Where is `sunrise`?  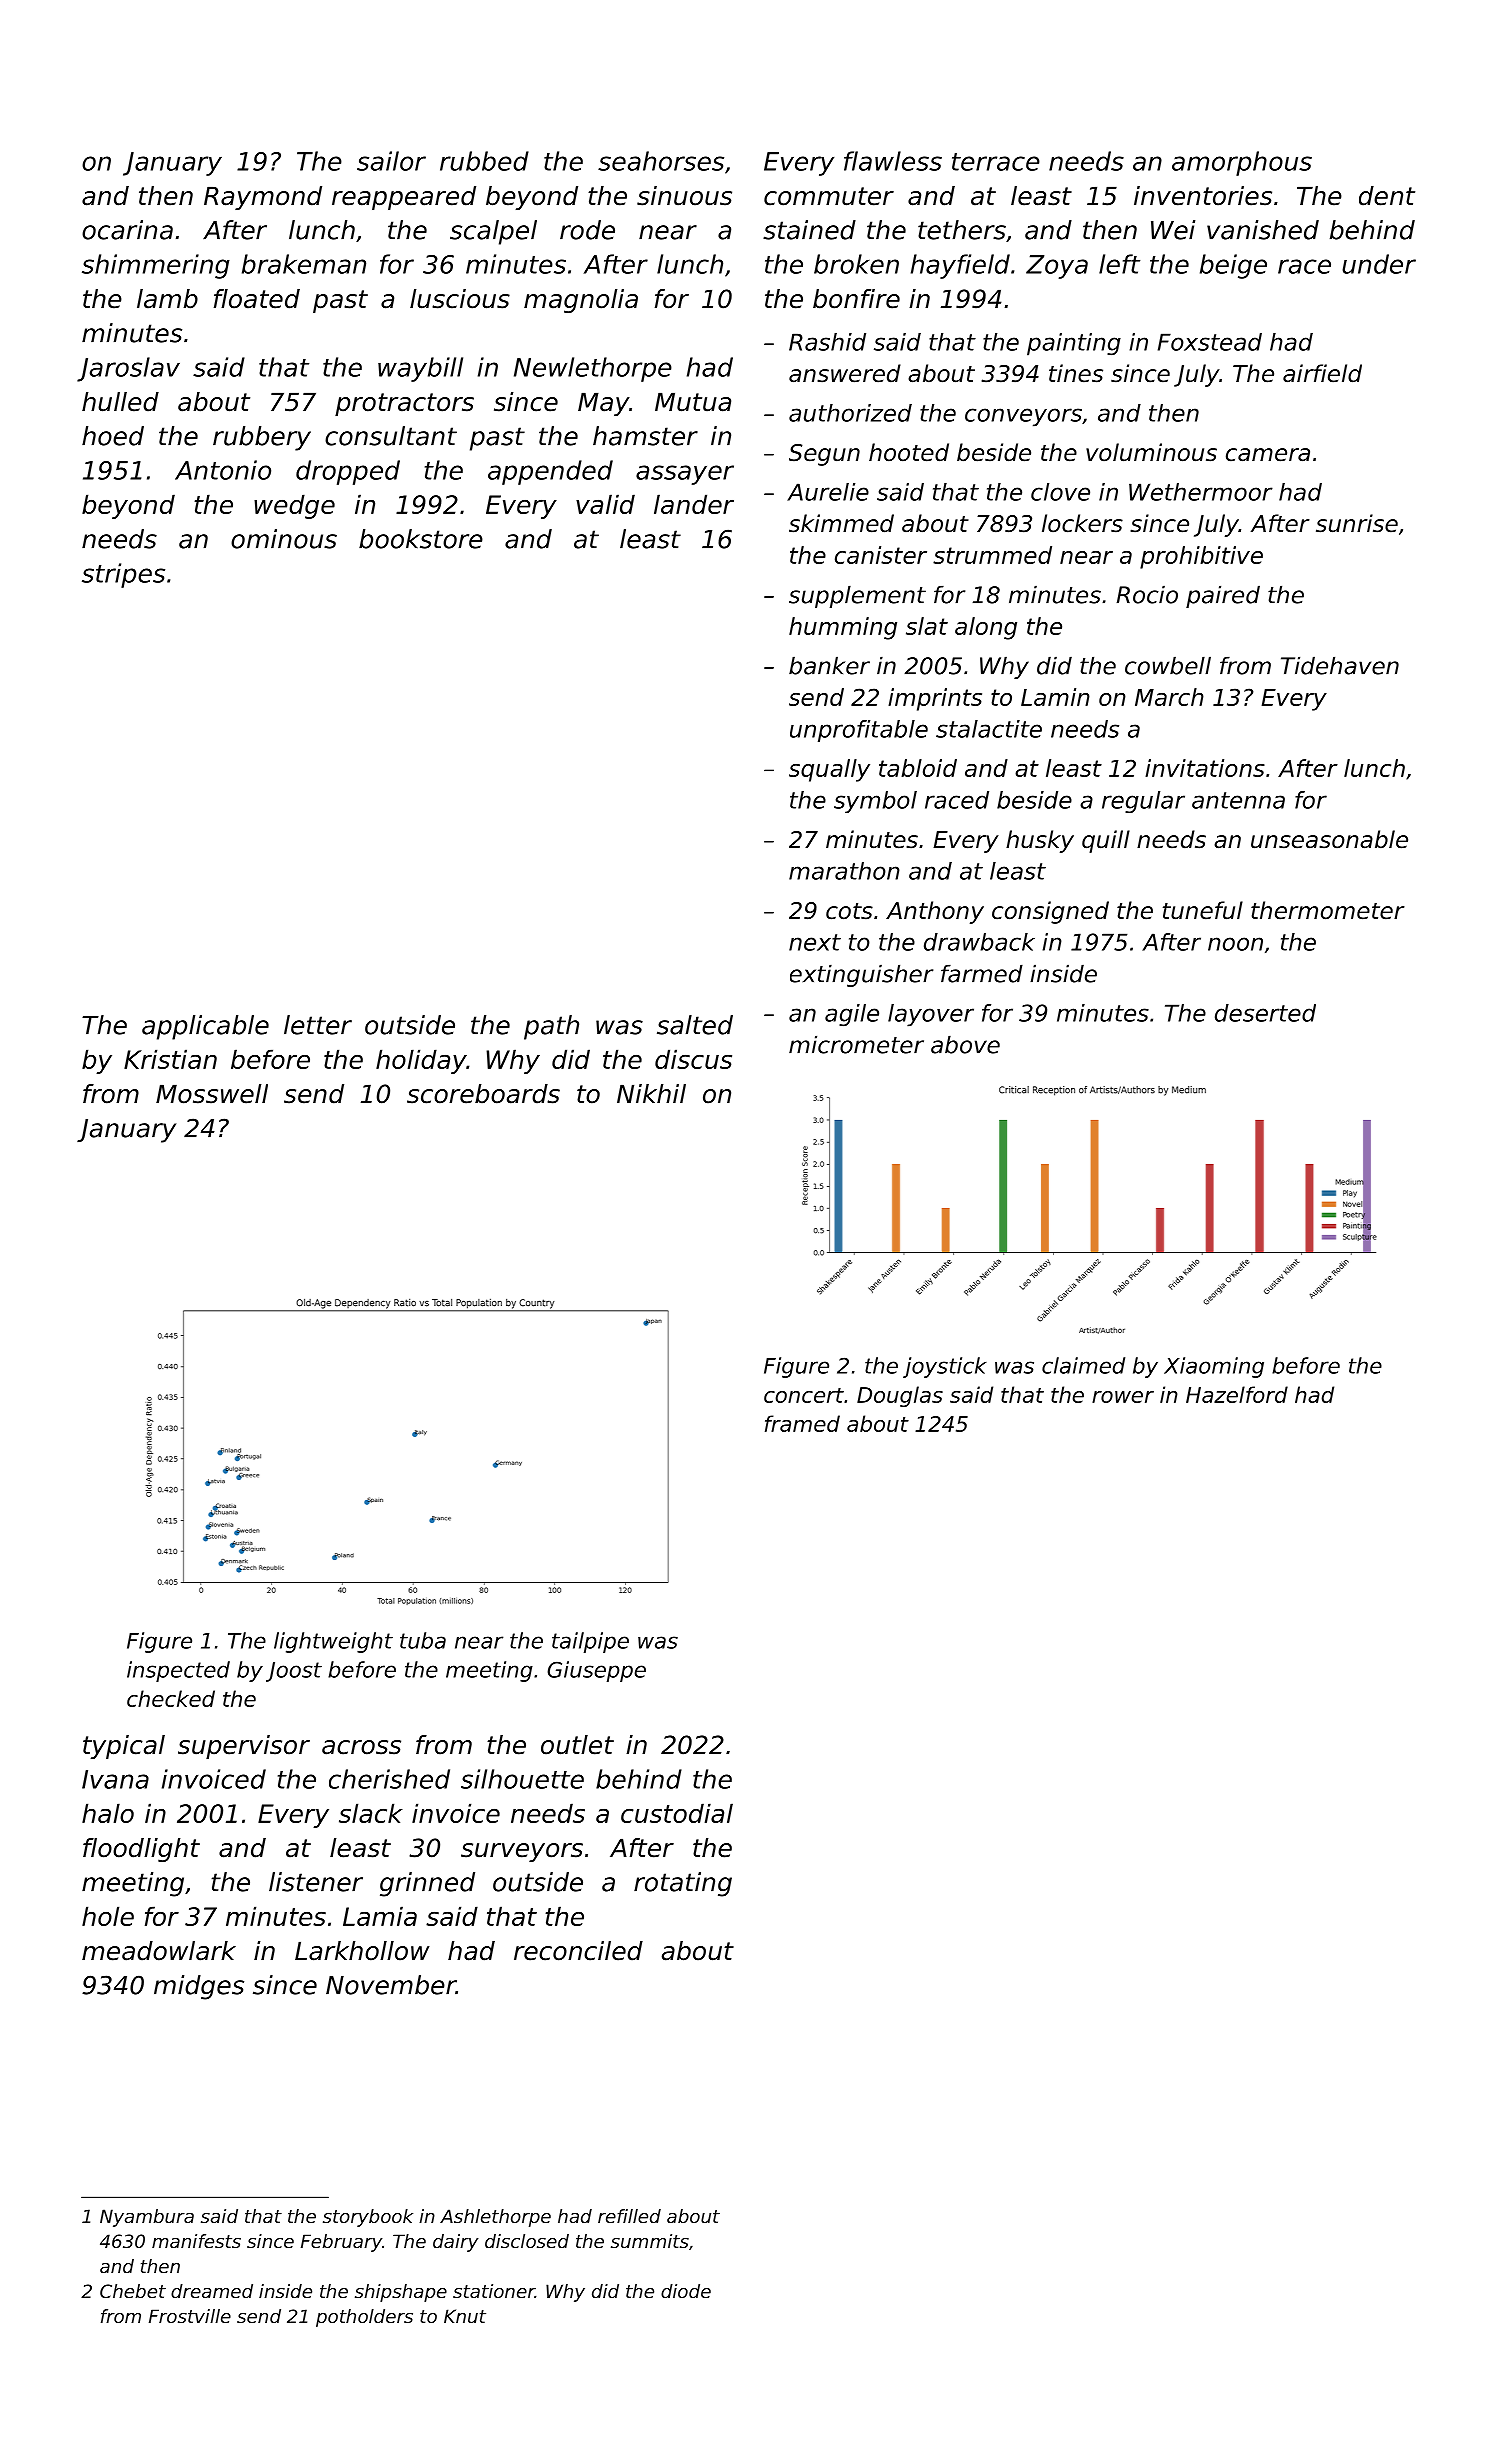
sunrise is located at coordinates (1357, 523).
